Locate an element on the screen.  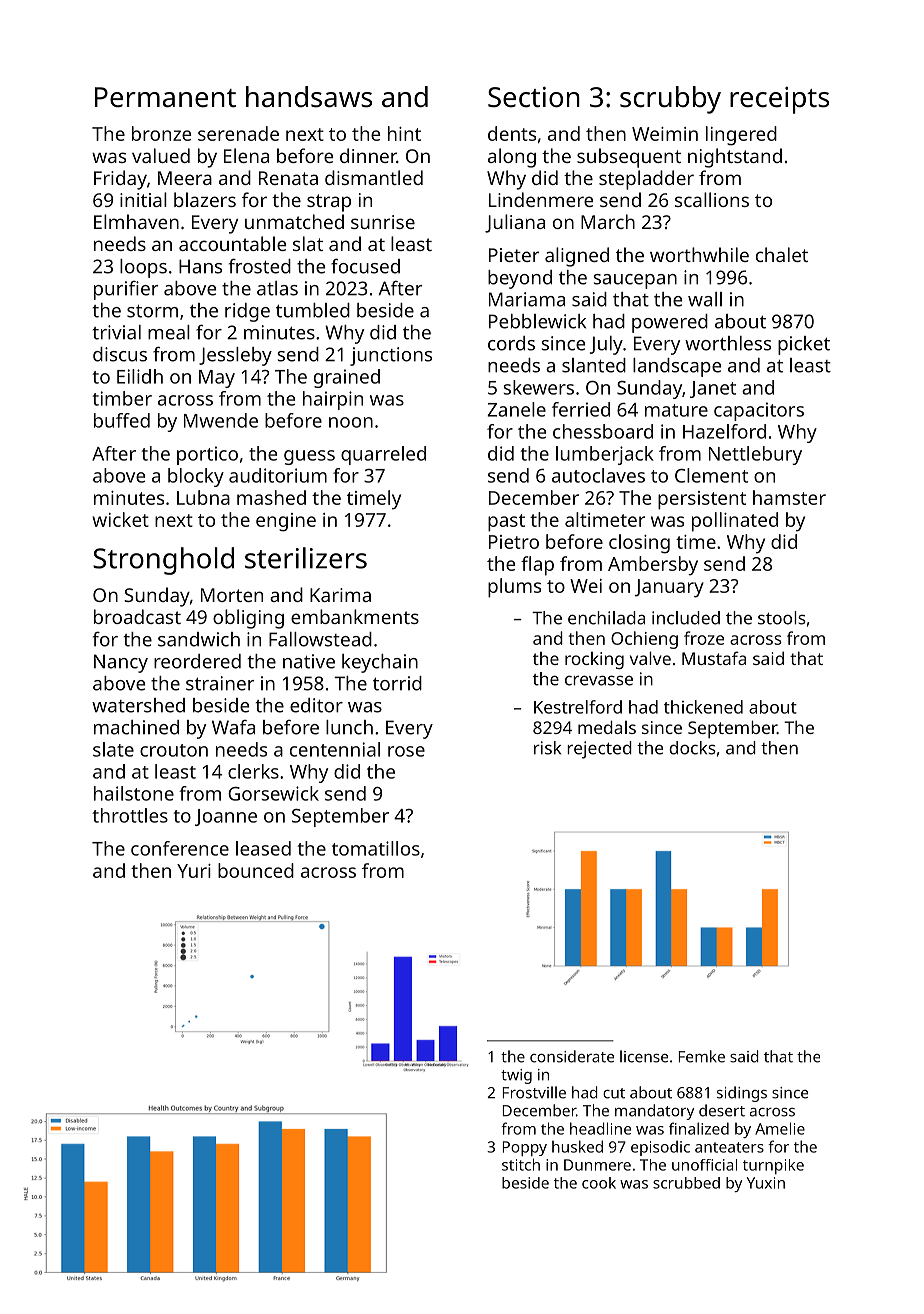
Poppy is located at coordinates (525, 1148).
